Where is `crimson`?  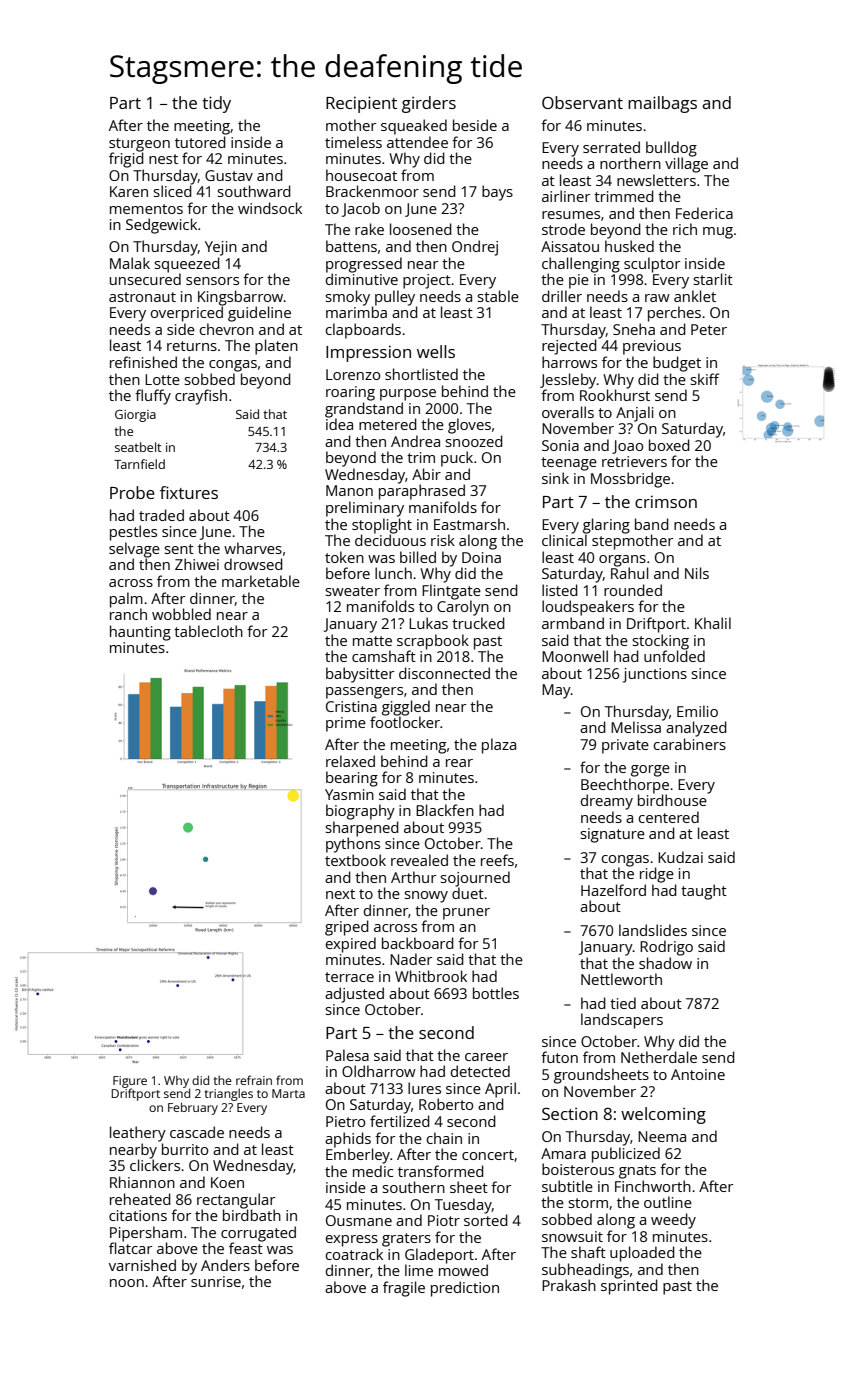
crimson is located at coordinates (666, 501).
